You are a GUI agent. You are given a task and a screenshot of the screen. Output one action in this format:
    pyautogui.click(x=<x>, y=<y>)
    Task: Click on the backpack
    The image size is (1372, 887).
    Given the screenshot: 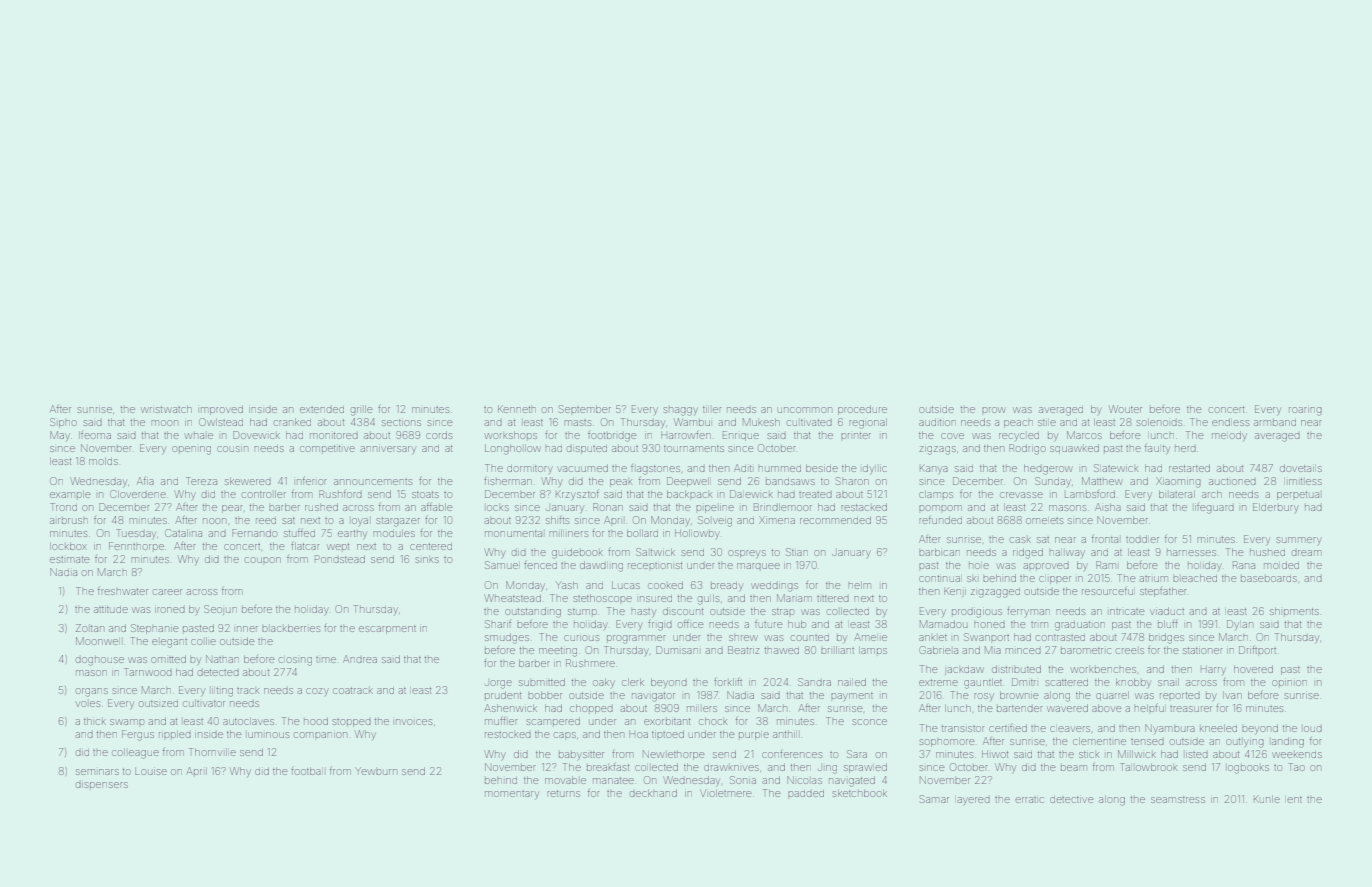 What is the action you would take?
    pyautogui.click(x=689, y=494)
